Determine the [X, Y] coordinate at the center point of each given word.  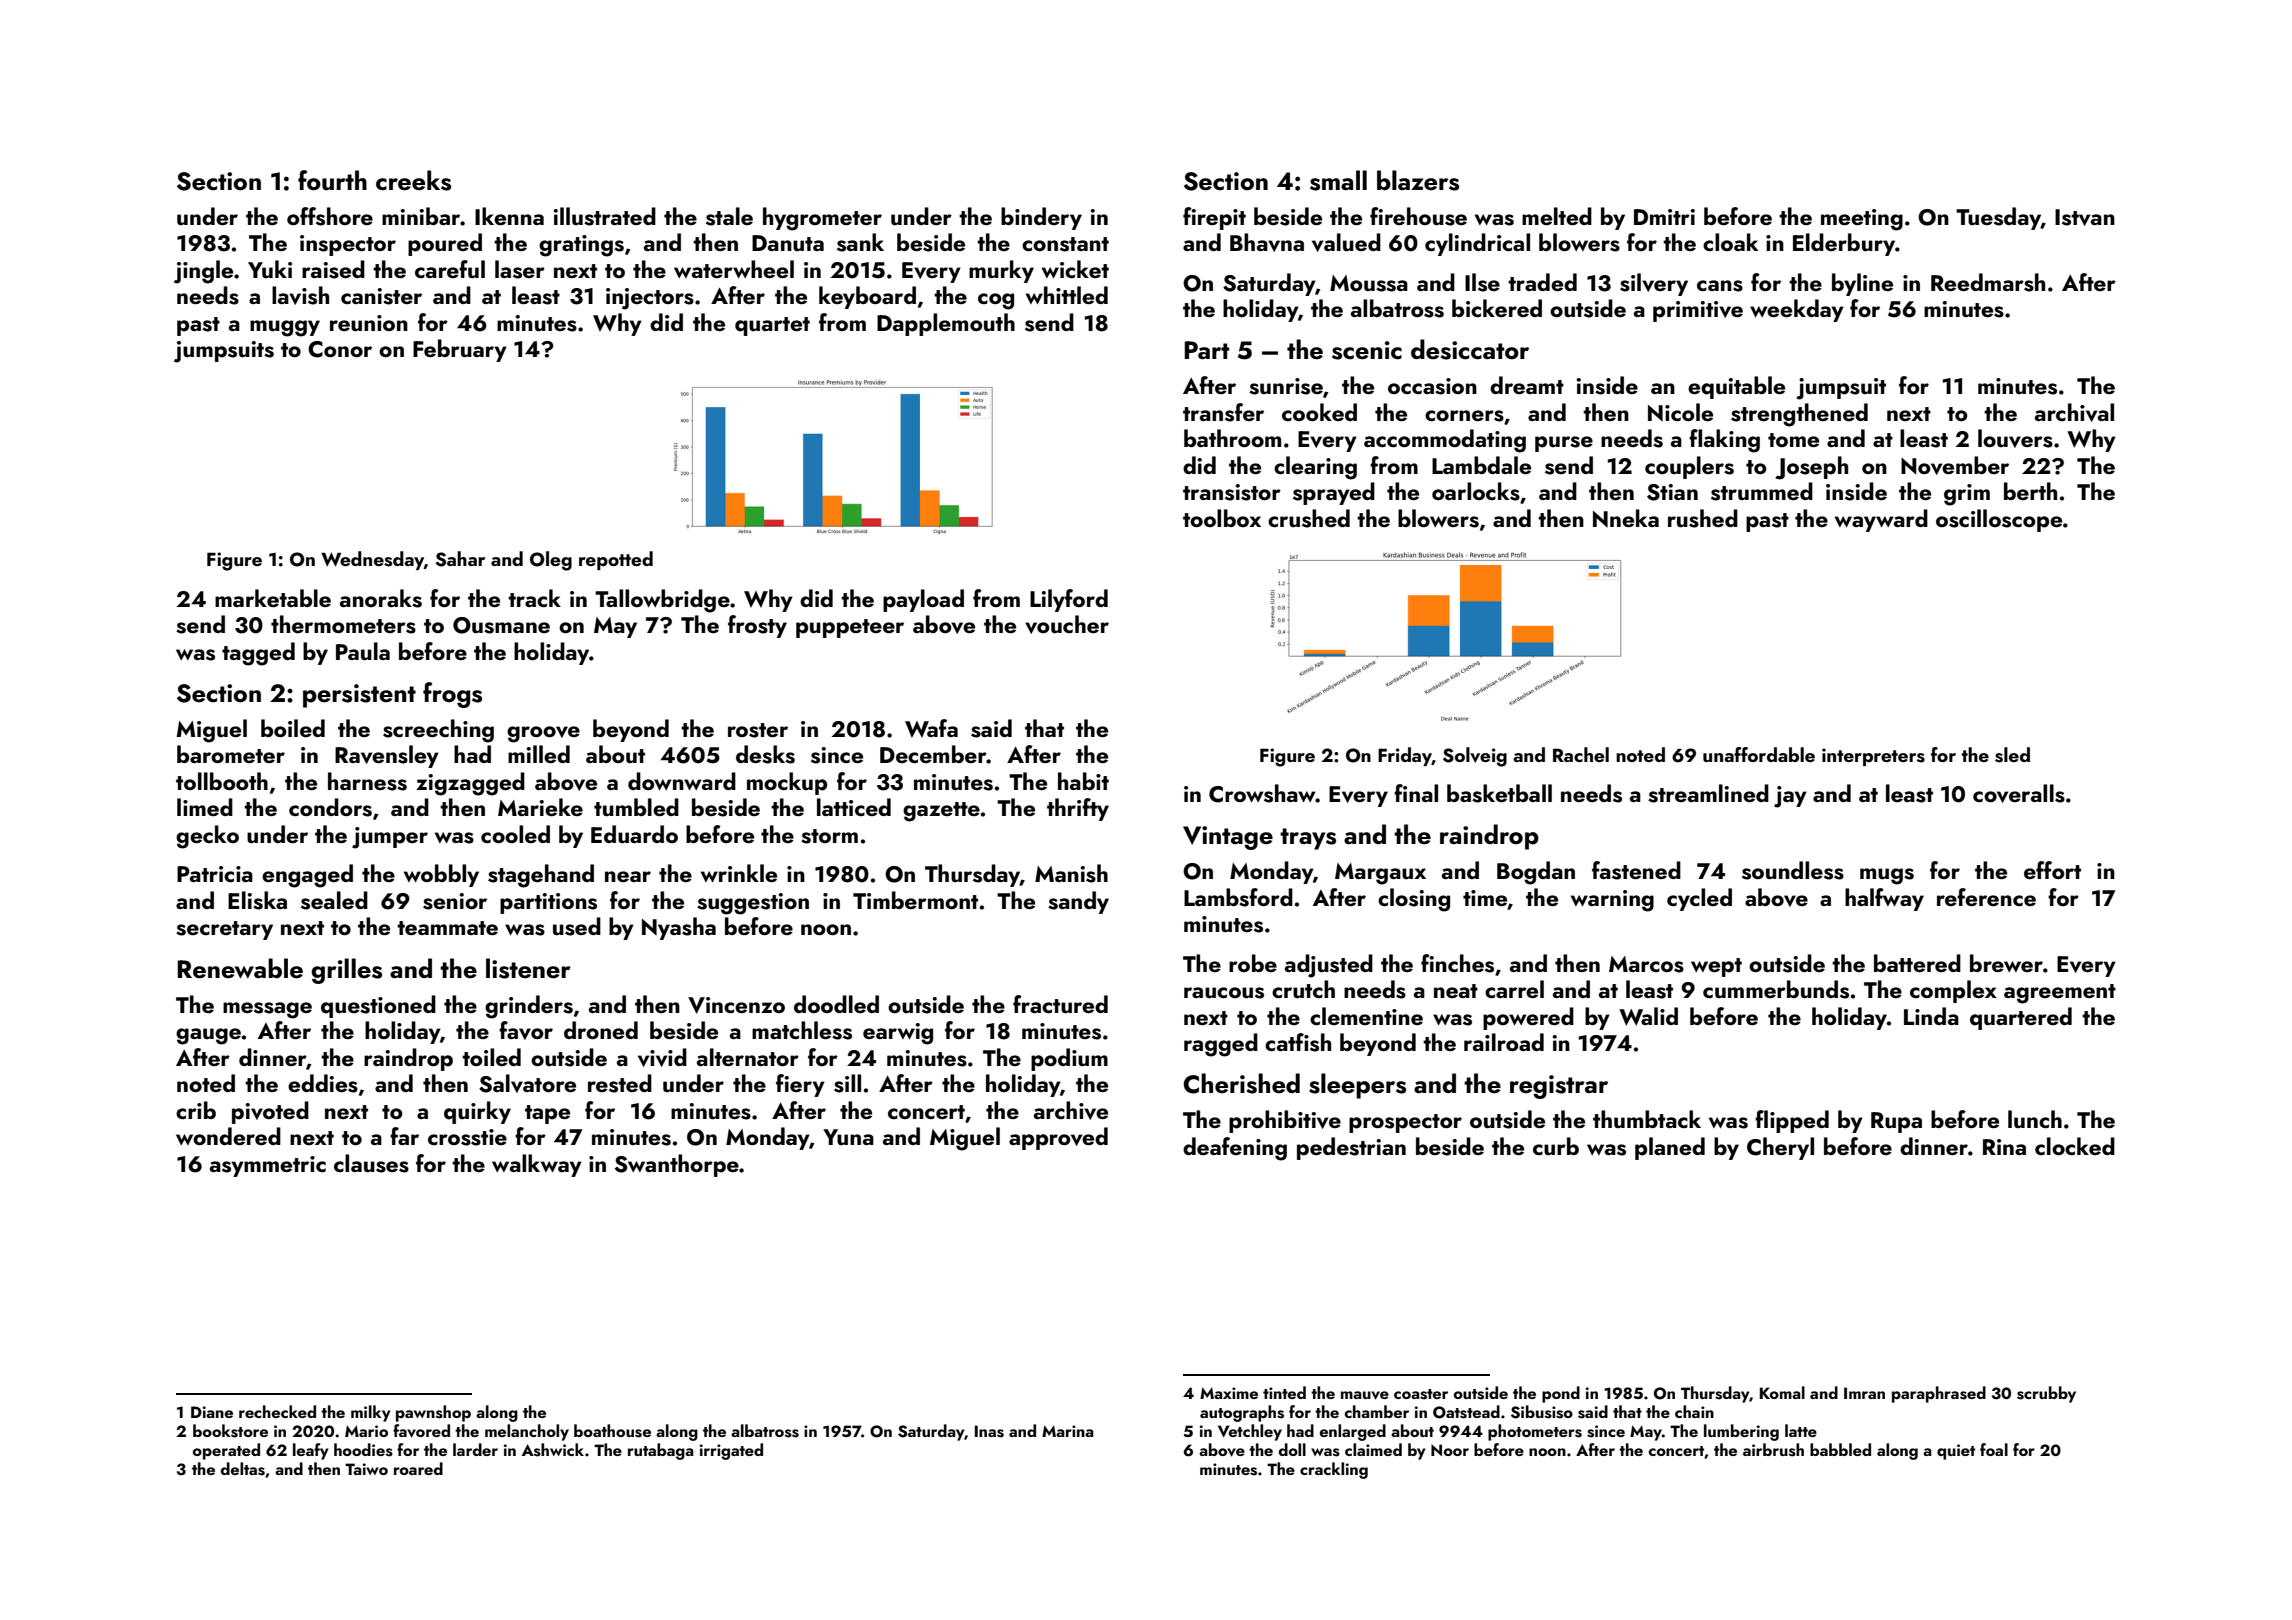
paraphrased [1939, 1394]
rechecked [277, 1411]
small [1338, 180]
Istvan [2085, 217]
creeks [413, 180]
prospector [1405, 1123]
